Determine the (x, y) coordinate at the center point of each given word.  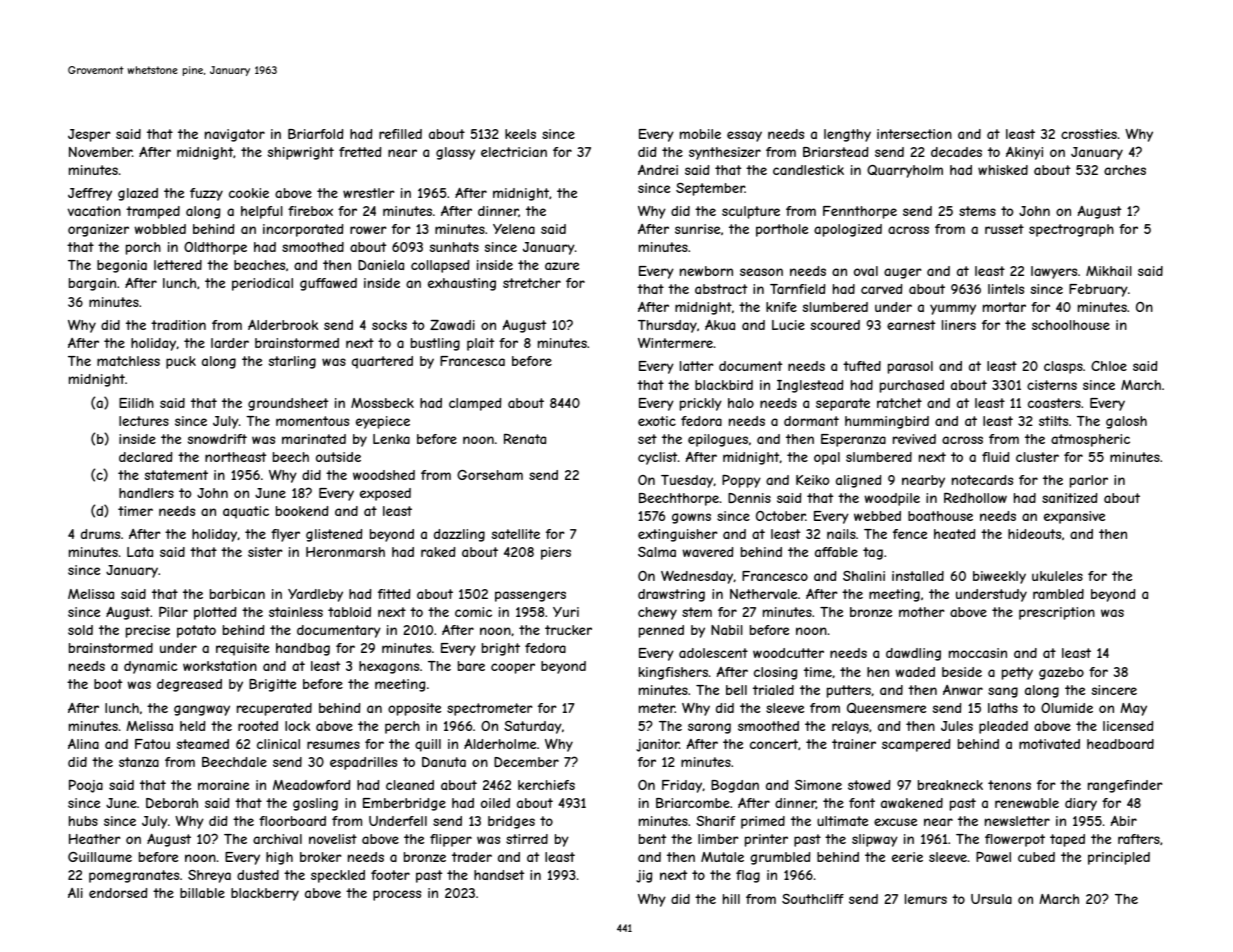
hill (731, 899)
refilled (400, 134)
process (397, 895)
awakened (912, 803)
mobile (700, 134)
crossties (1089, 134)
